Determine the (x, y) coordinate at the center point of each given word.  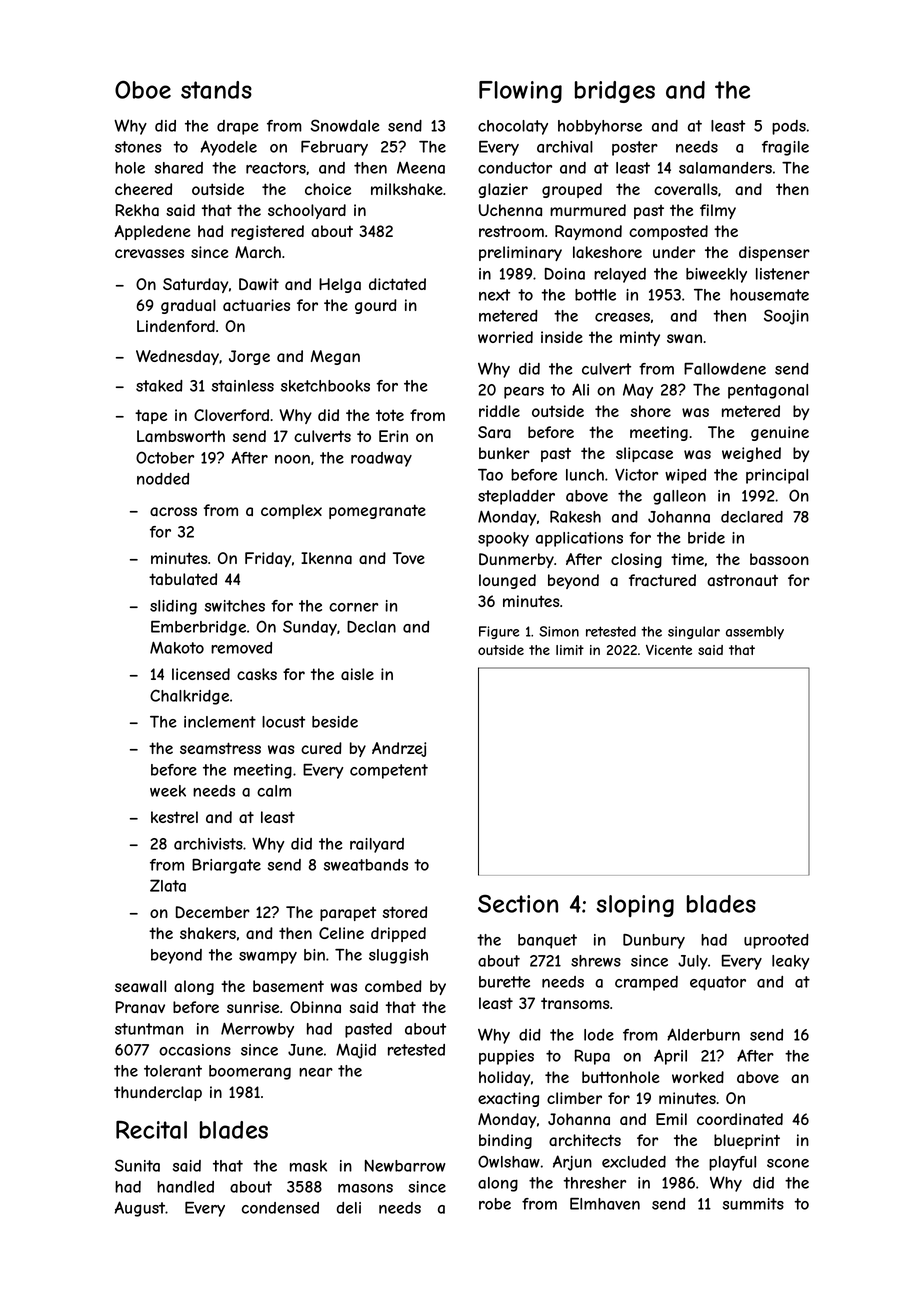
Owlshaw (509, 1161)
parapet (348, 914)
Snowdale (345, 125)
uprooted (776, 941)
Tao (490, 475)
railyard (377, 845)
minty (640, 338)
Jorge (249, 357)
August (139, 1209)
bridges (615, 92)
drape (238, 127)
